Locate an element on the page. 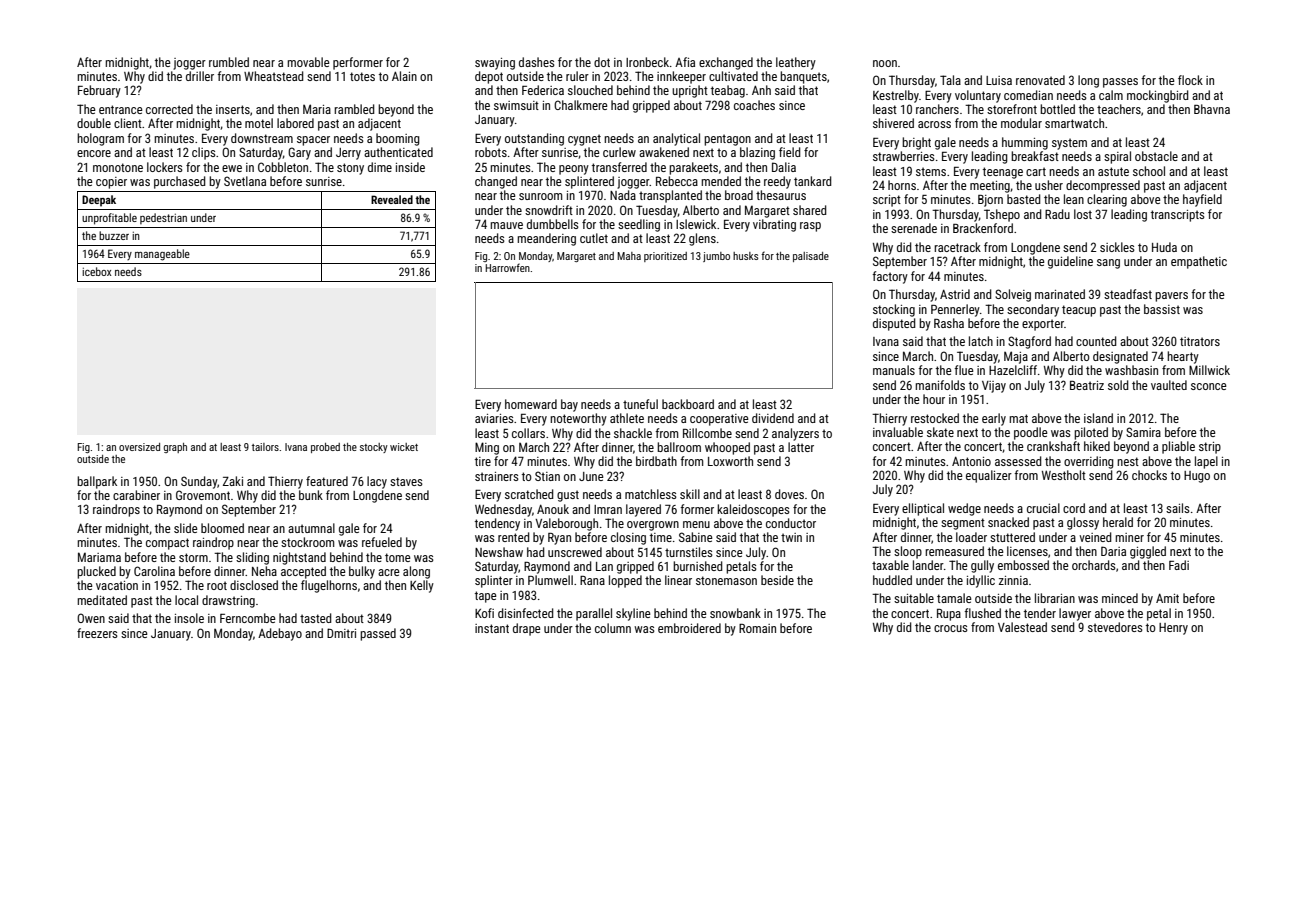 This image has width=1308, height=924. Ironbeck is located at coordinates (647, 62).
